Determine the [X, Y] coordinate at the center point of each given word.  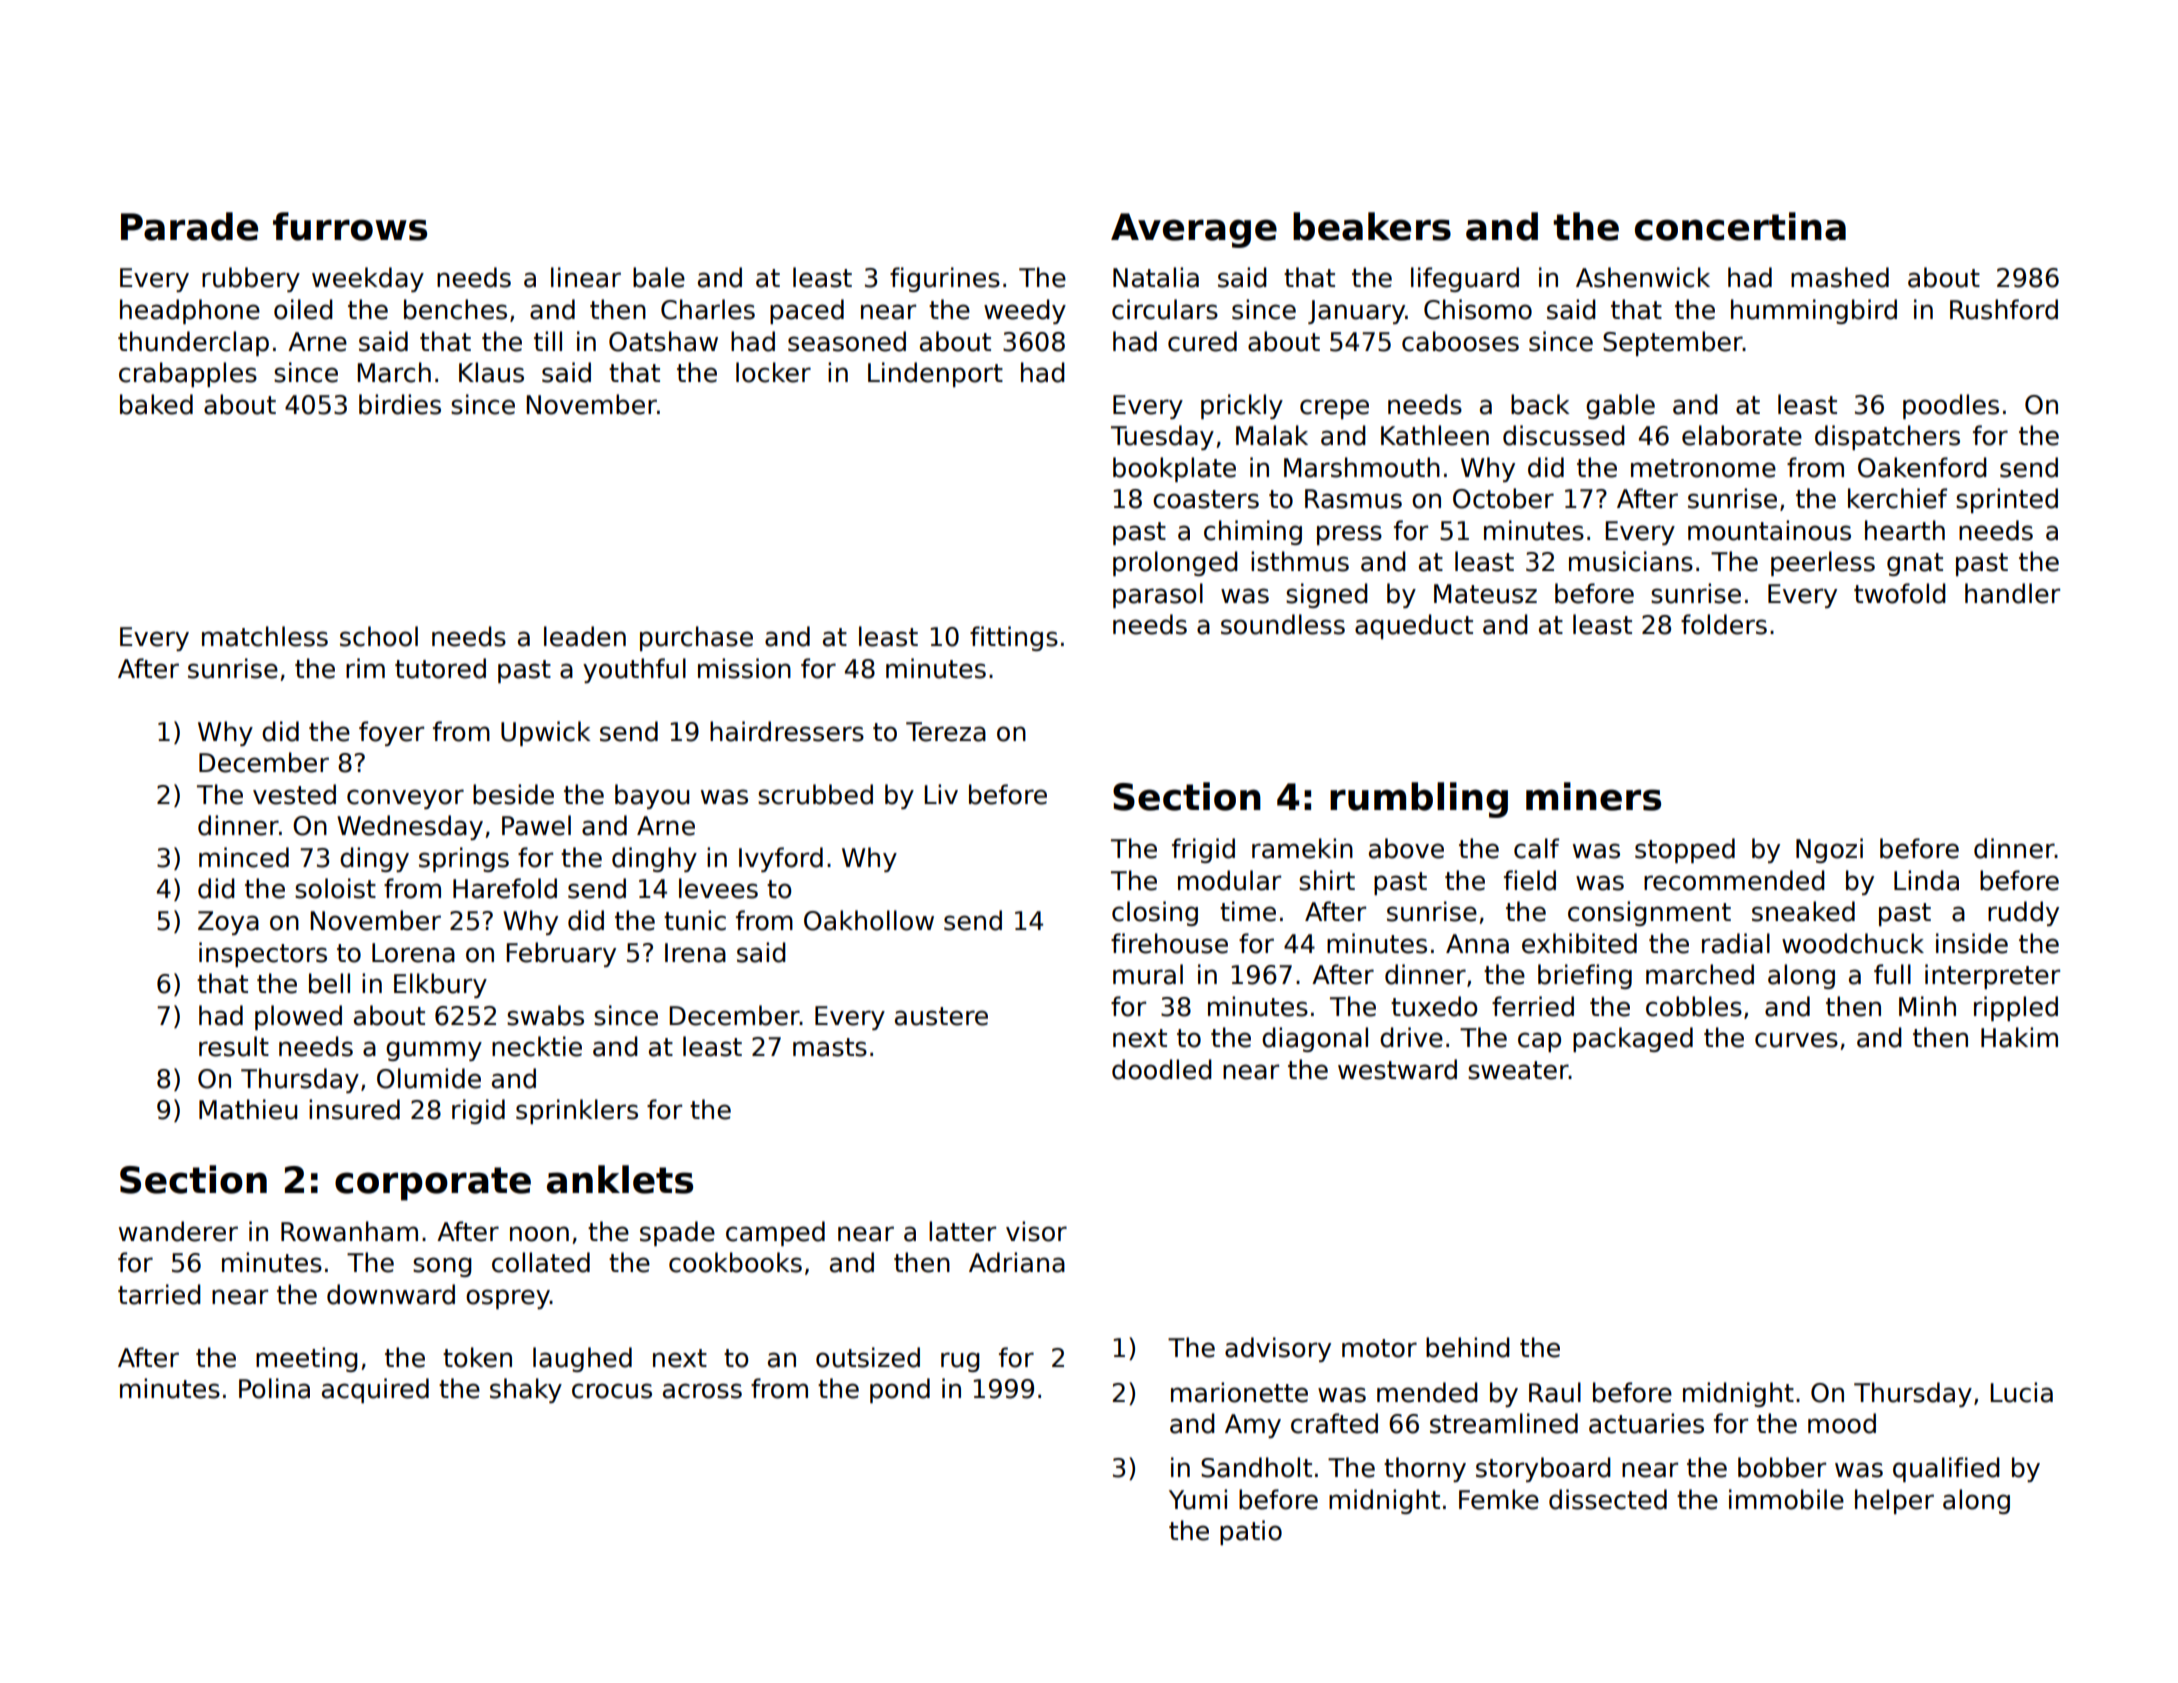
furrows [350, 226]
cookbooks [735, 1262]
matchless [265, 636]
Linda [1926, 880]
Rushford [2004, 309]
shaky [526, 1390]
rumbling [1419, 800]
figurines [945, 279]
